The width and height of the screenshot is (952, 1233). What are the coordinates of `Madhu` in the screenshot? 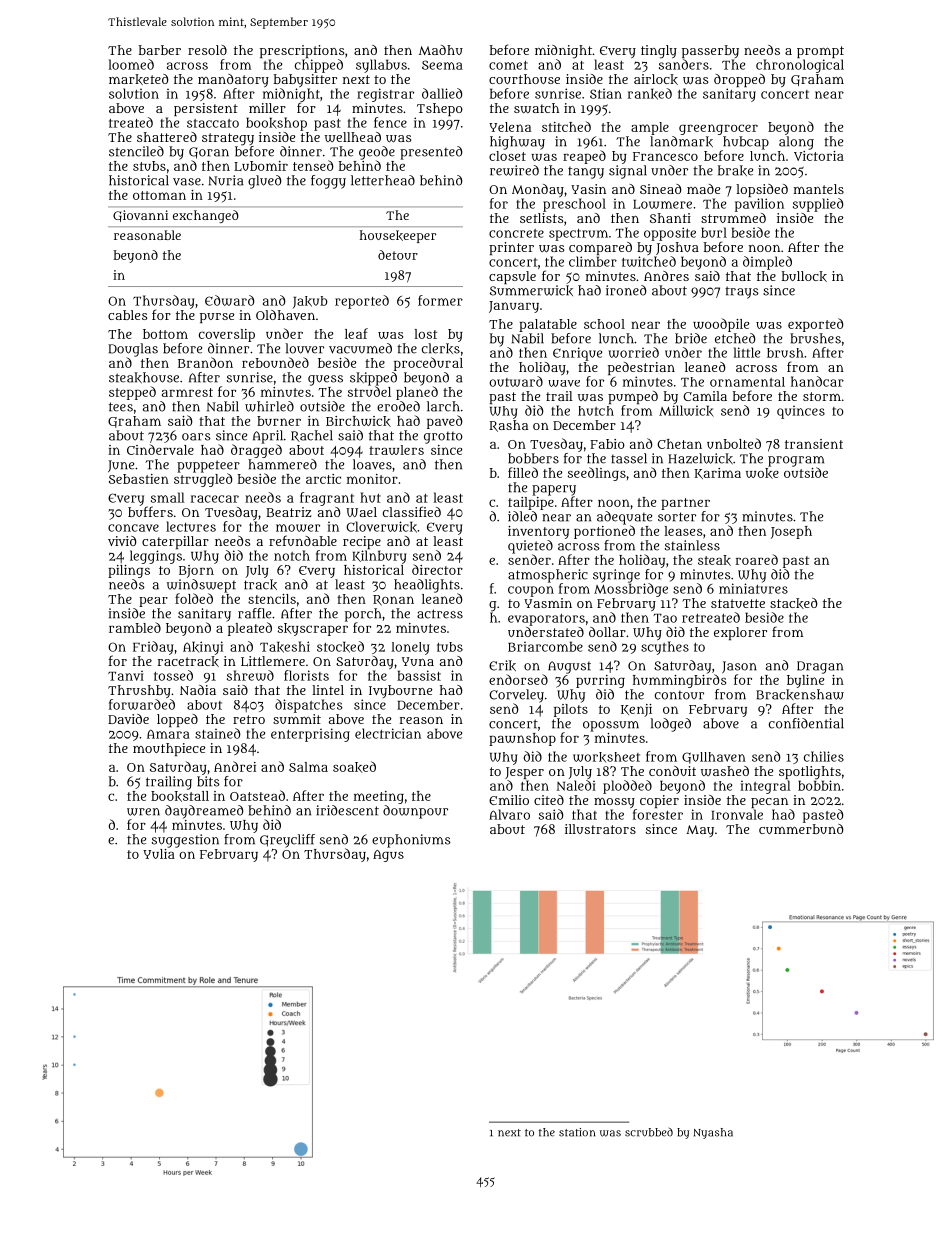 It's located at (441, 50).
